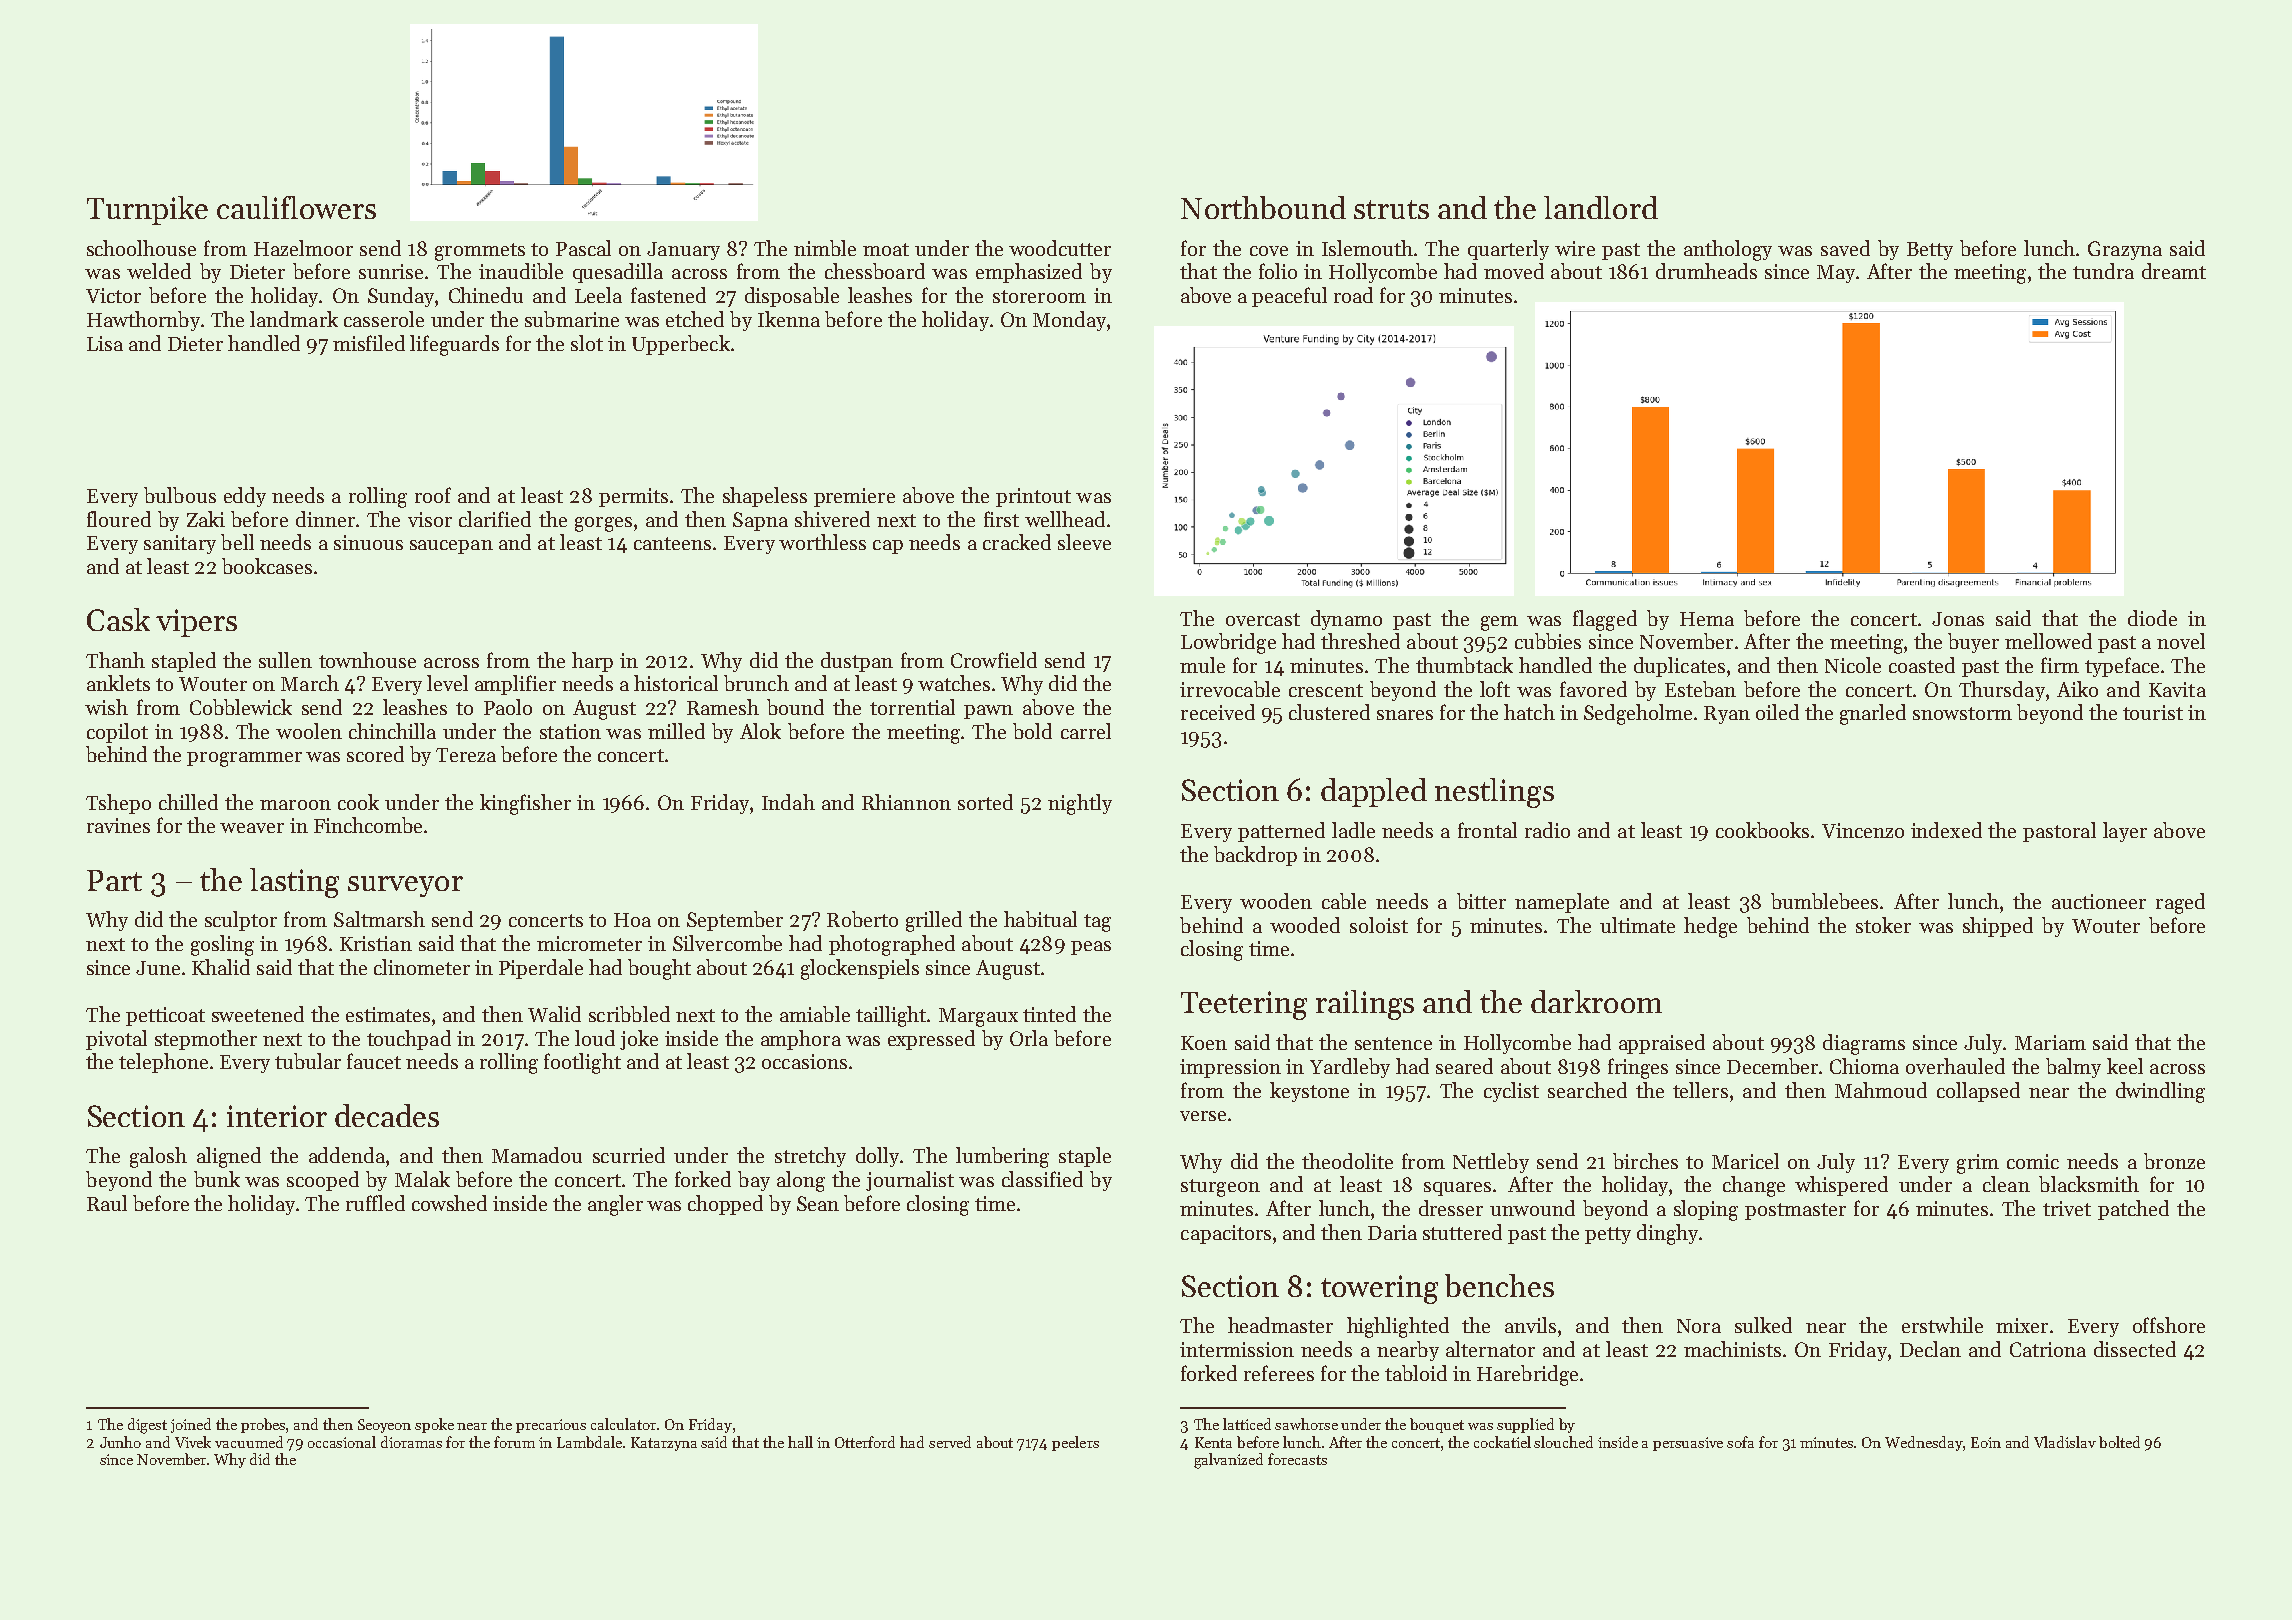 The height and width of the screenshot is (1620, 2292). Describe the element at coordinates (1065, 519) in the screenshot. I see `wellhead` at that location.
